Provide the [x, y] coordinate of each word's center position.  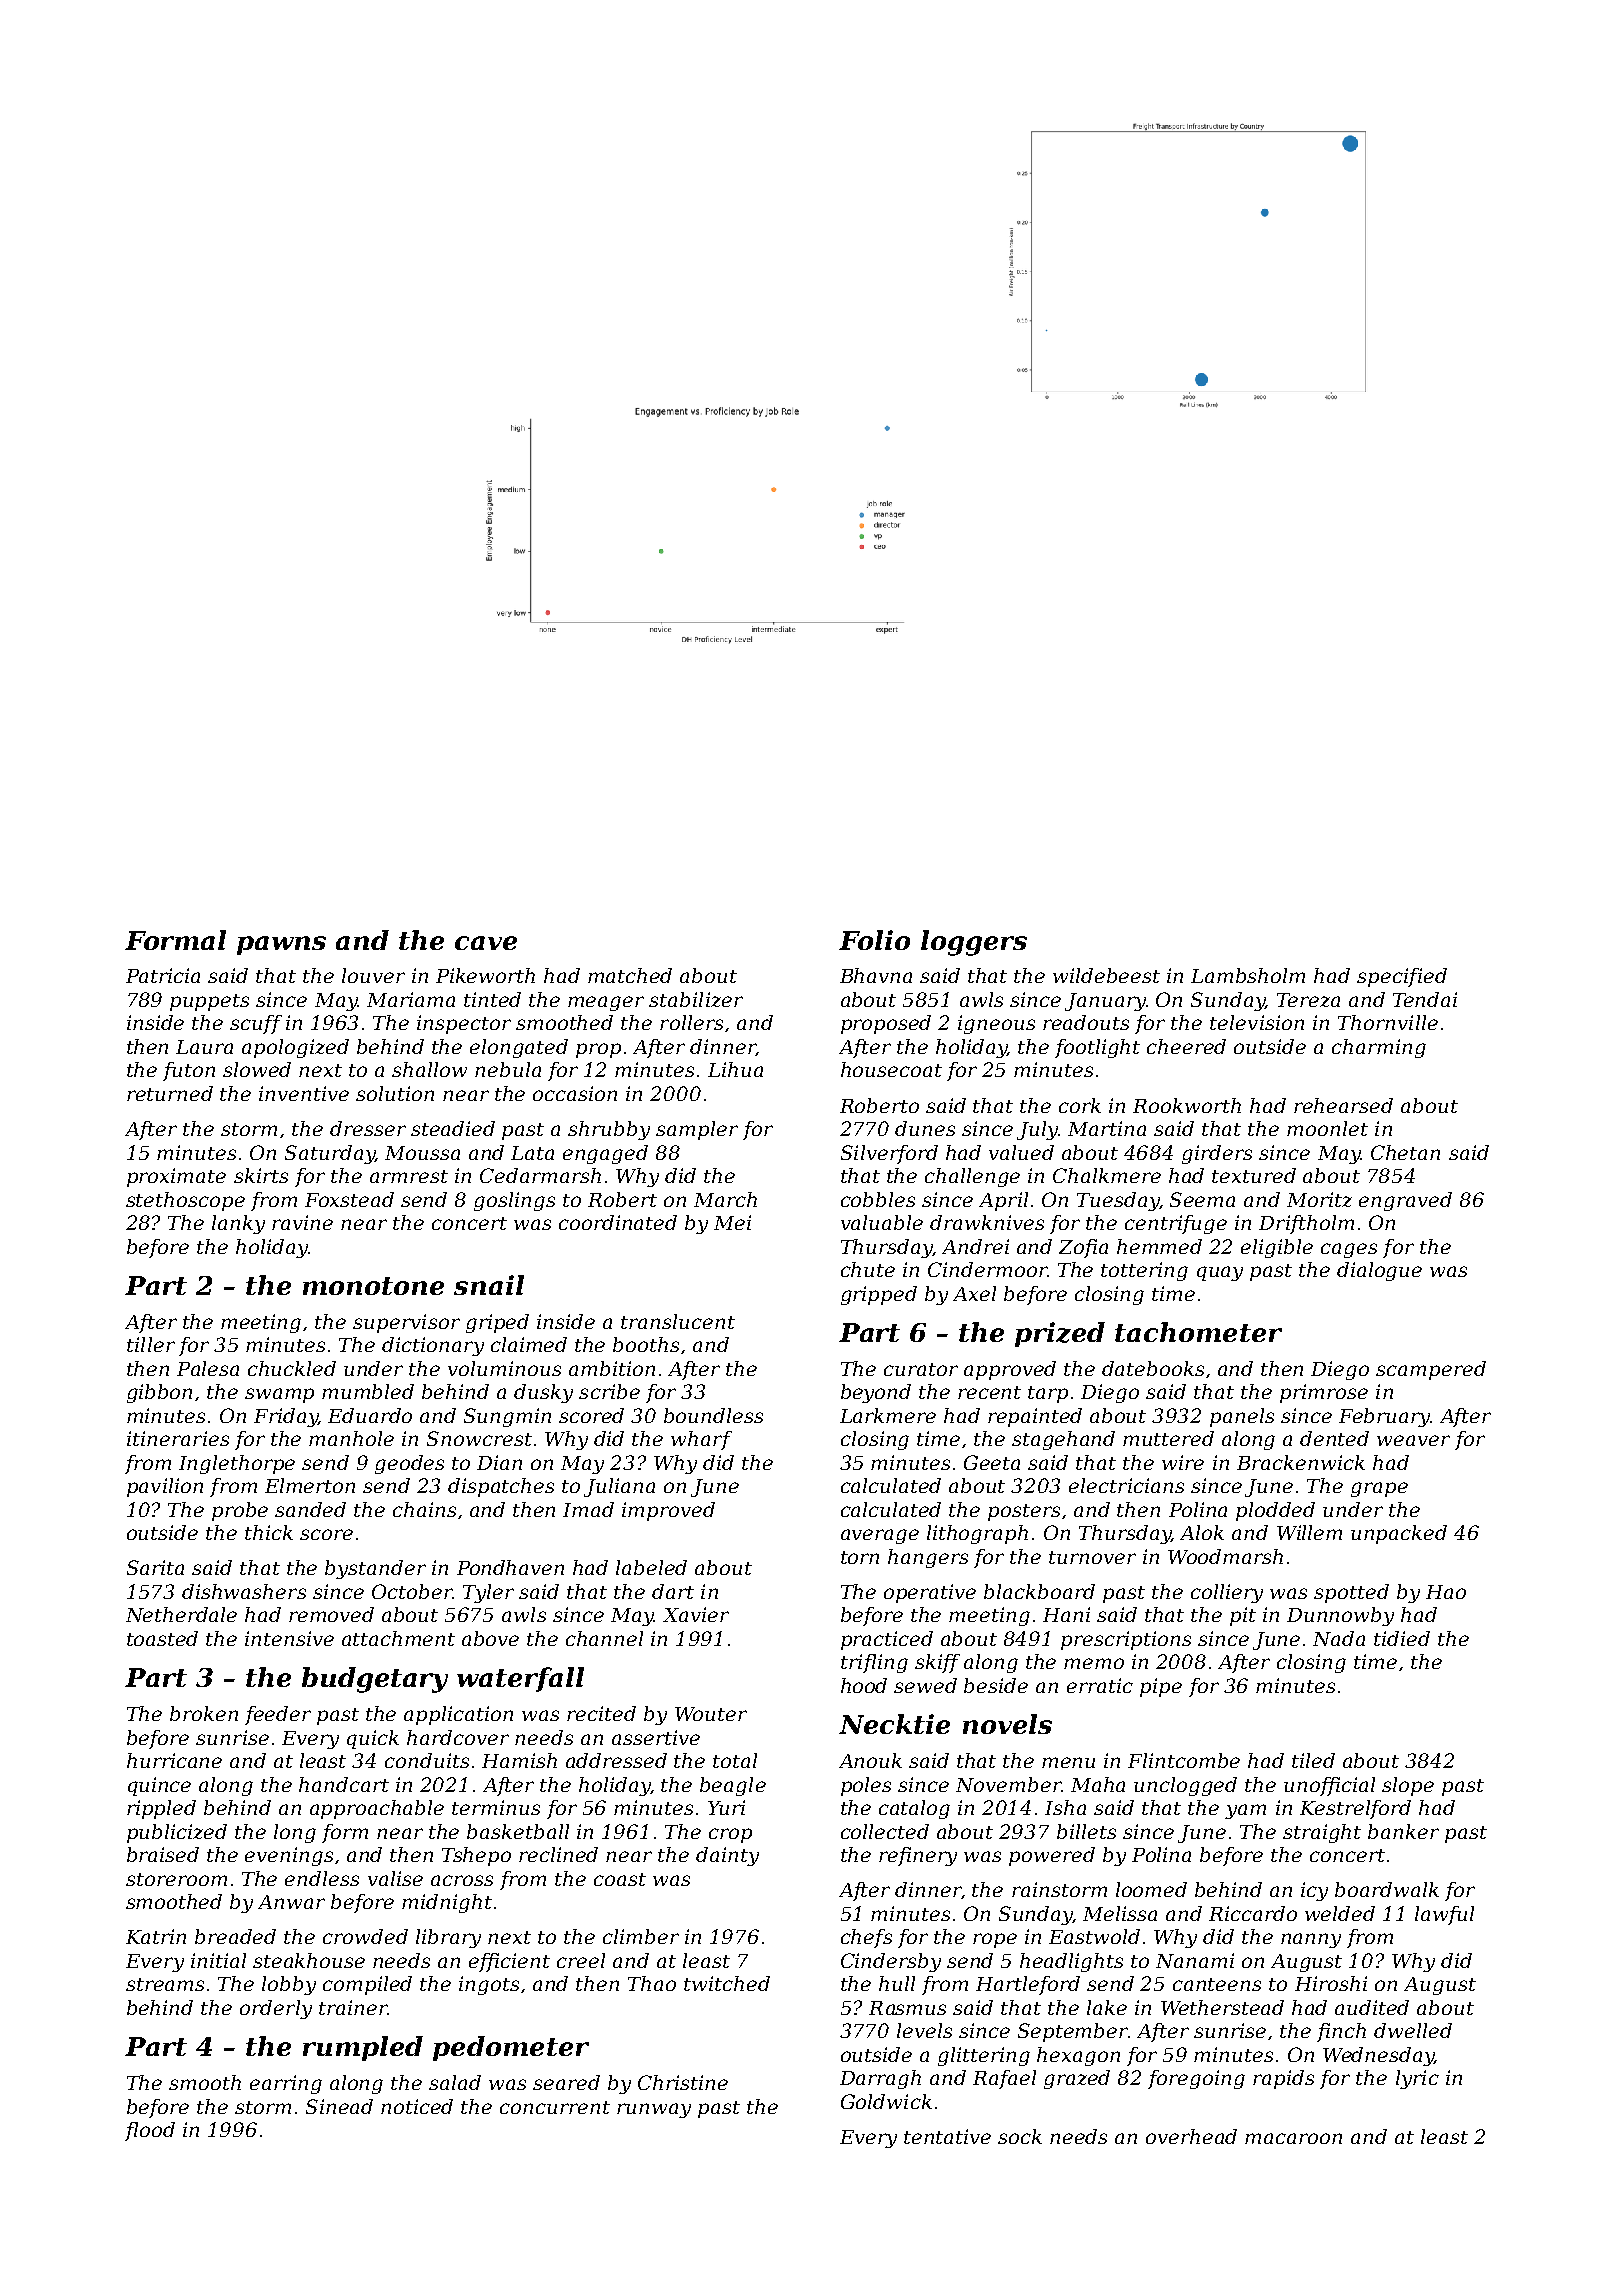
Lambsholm [1248, 975]
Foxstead [349, 1199]
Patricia [163, 975]
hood [864, 1685]
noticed [417, 2106]
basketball [518, 1831]
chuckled [292, 1368]
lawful [1444, 1915]
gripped [879, 1295]
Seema [1202, 1199]
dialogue [1379, 1271]
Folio [874, 940]
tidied [1402, 1638]
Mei [732, 1222]
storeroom [176, 1879]
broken [204, 1713]
